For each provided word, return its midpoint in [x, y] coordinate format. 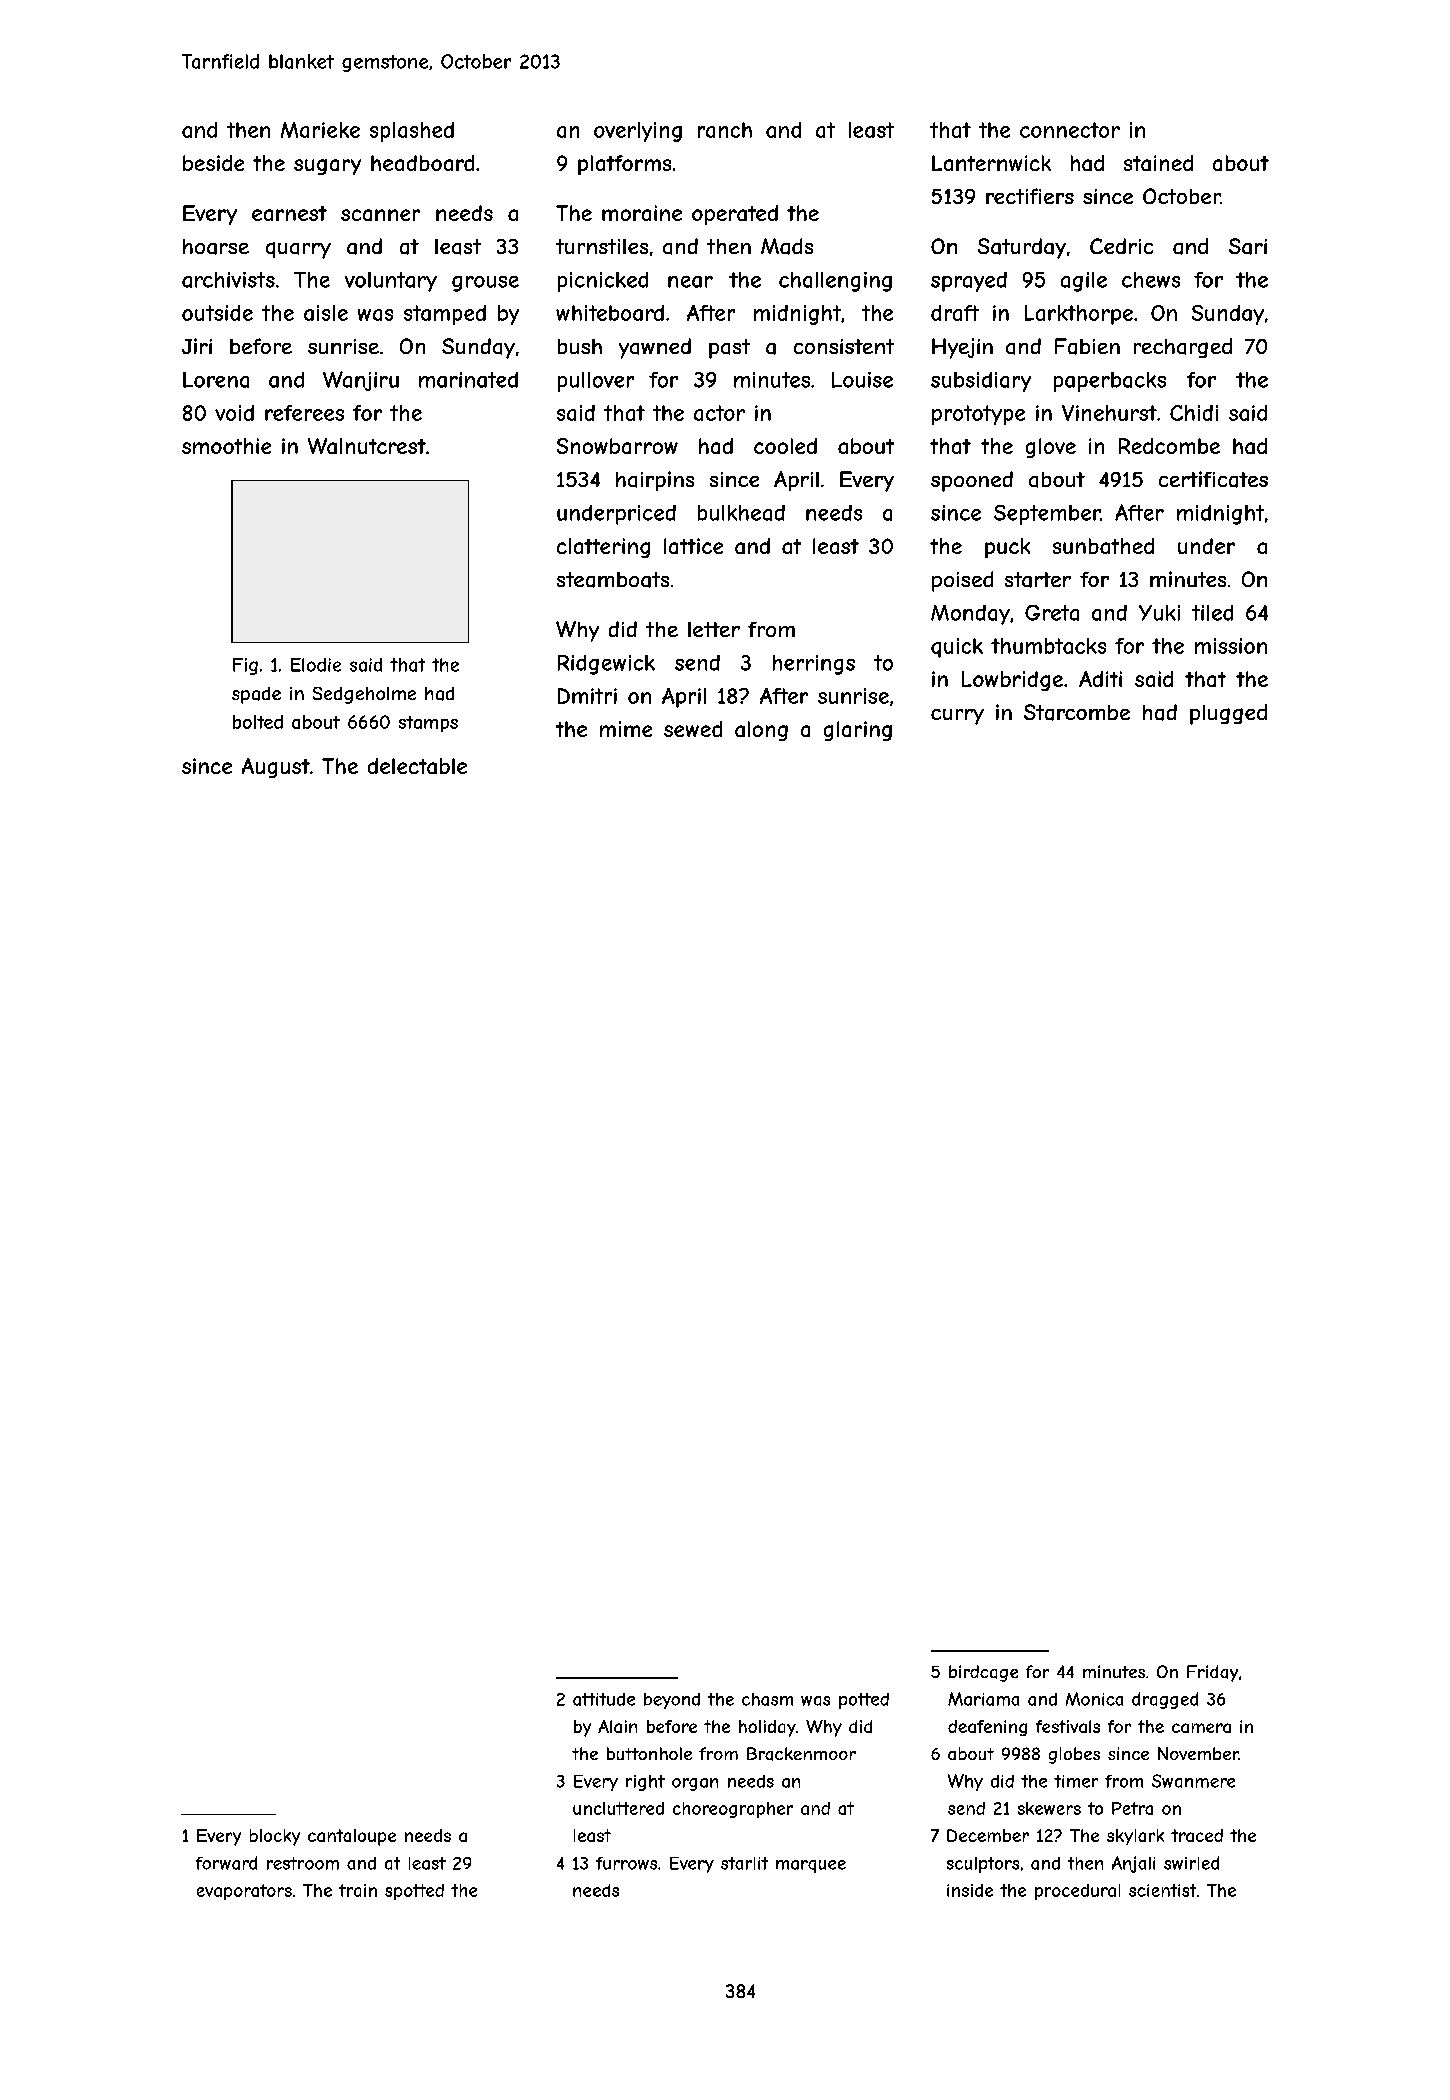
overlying [638, 132]
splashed [412, 132]
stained [1158, 163]
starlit [744, 1863]
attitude [604, 1699]
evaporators [244, 1892]
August [276, 768]
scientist [1162, 1890]
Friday [1212, 1673]
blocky [275, 1837]
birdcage [983, 1673]
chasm [767, 1699]
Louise [862, 380]
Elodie [316, 665]
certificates [1213, 479]
